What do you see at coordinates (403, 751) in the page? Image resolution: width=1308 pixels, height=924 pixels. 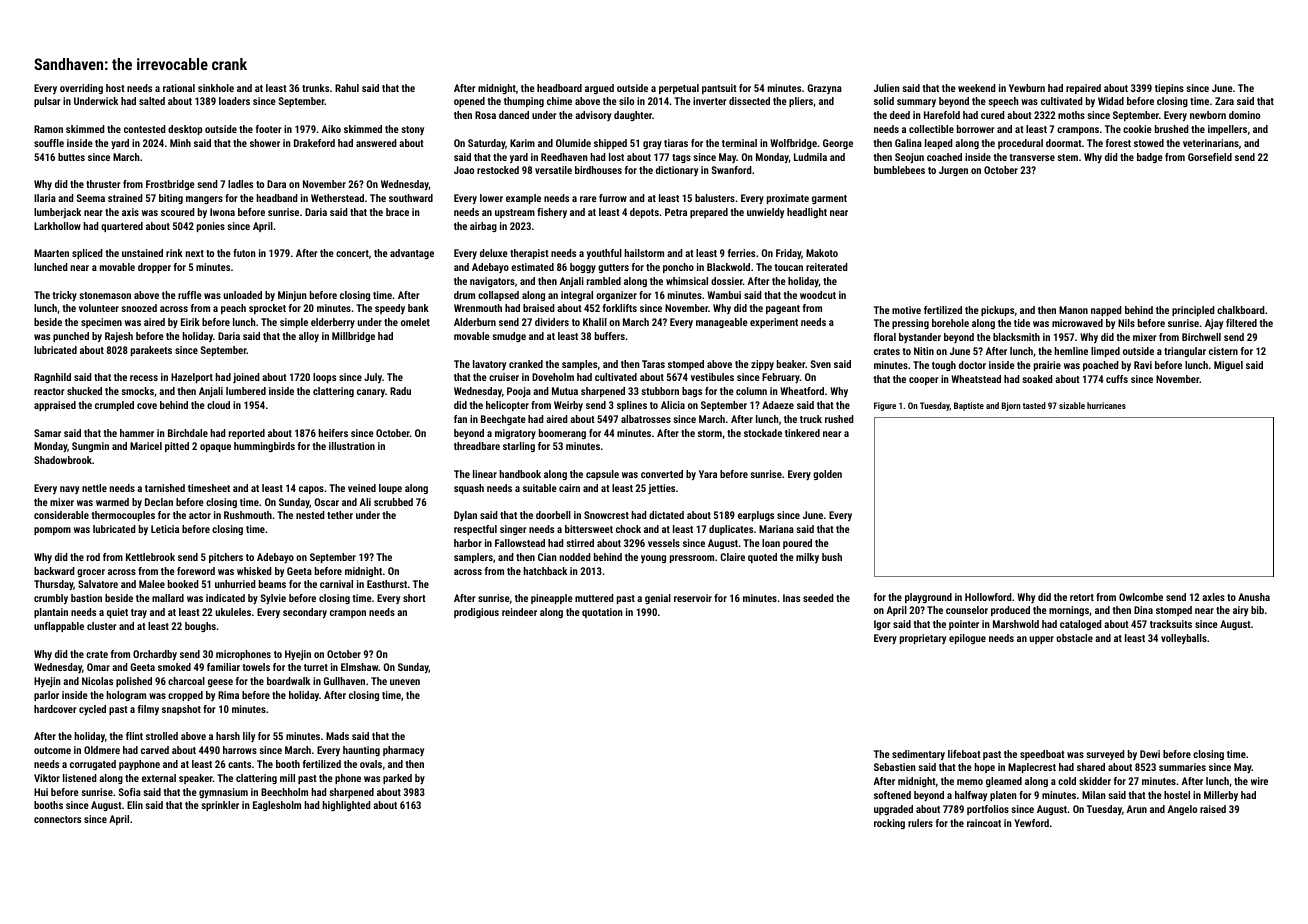 I see `pharmacy` at bounding box center [403, 751].
